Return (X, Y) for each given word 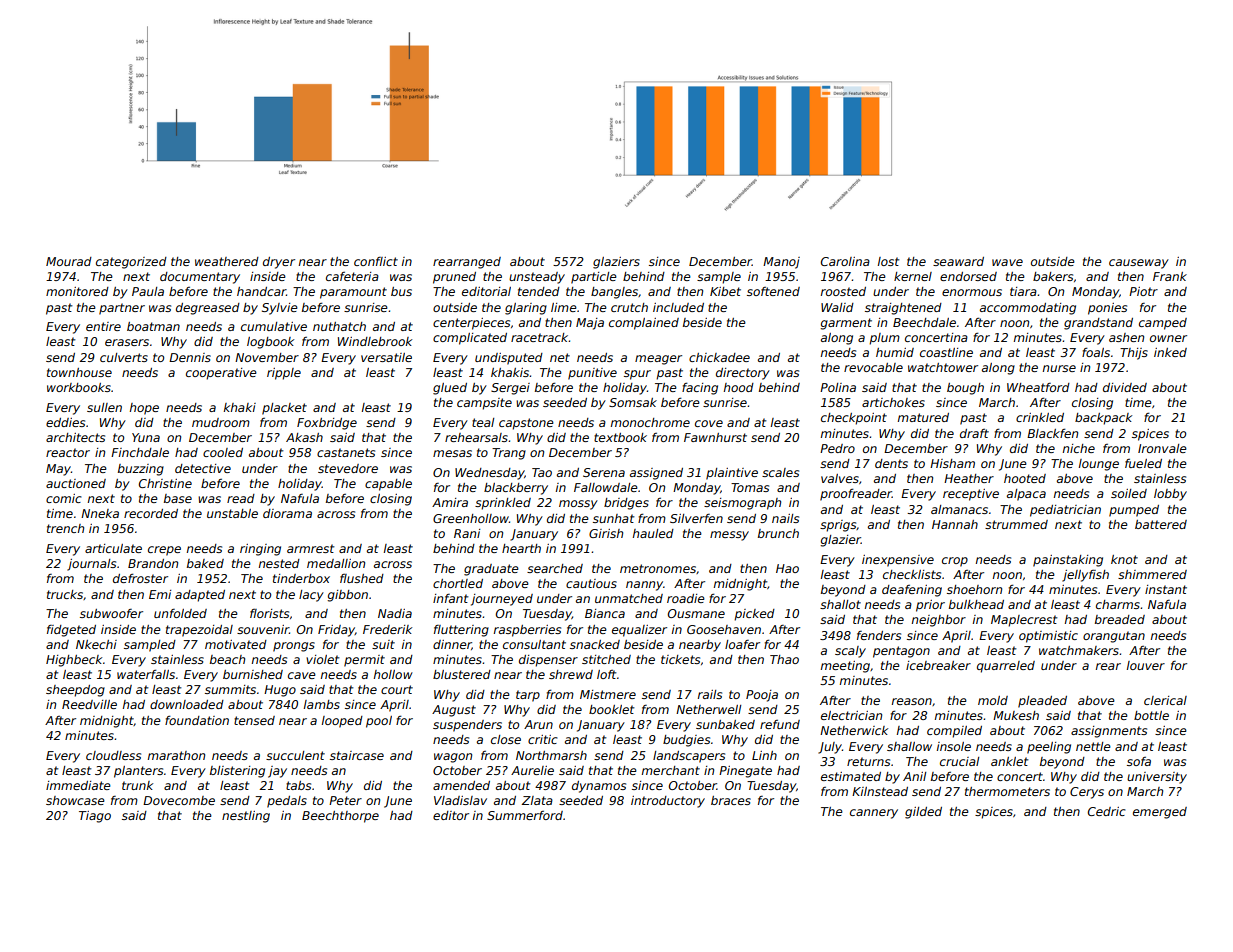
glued (450, 389)
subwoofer (111, 613)
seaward (958, 261)
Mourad (69, 261)
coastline (946, 352)
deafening (912, 591)
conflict (376, 261)
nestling (246, 817)
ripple (284, 374)
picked (754, 615)
